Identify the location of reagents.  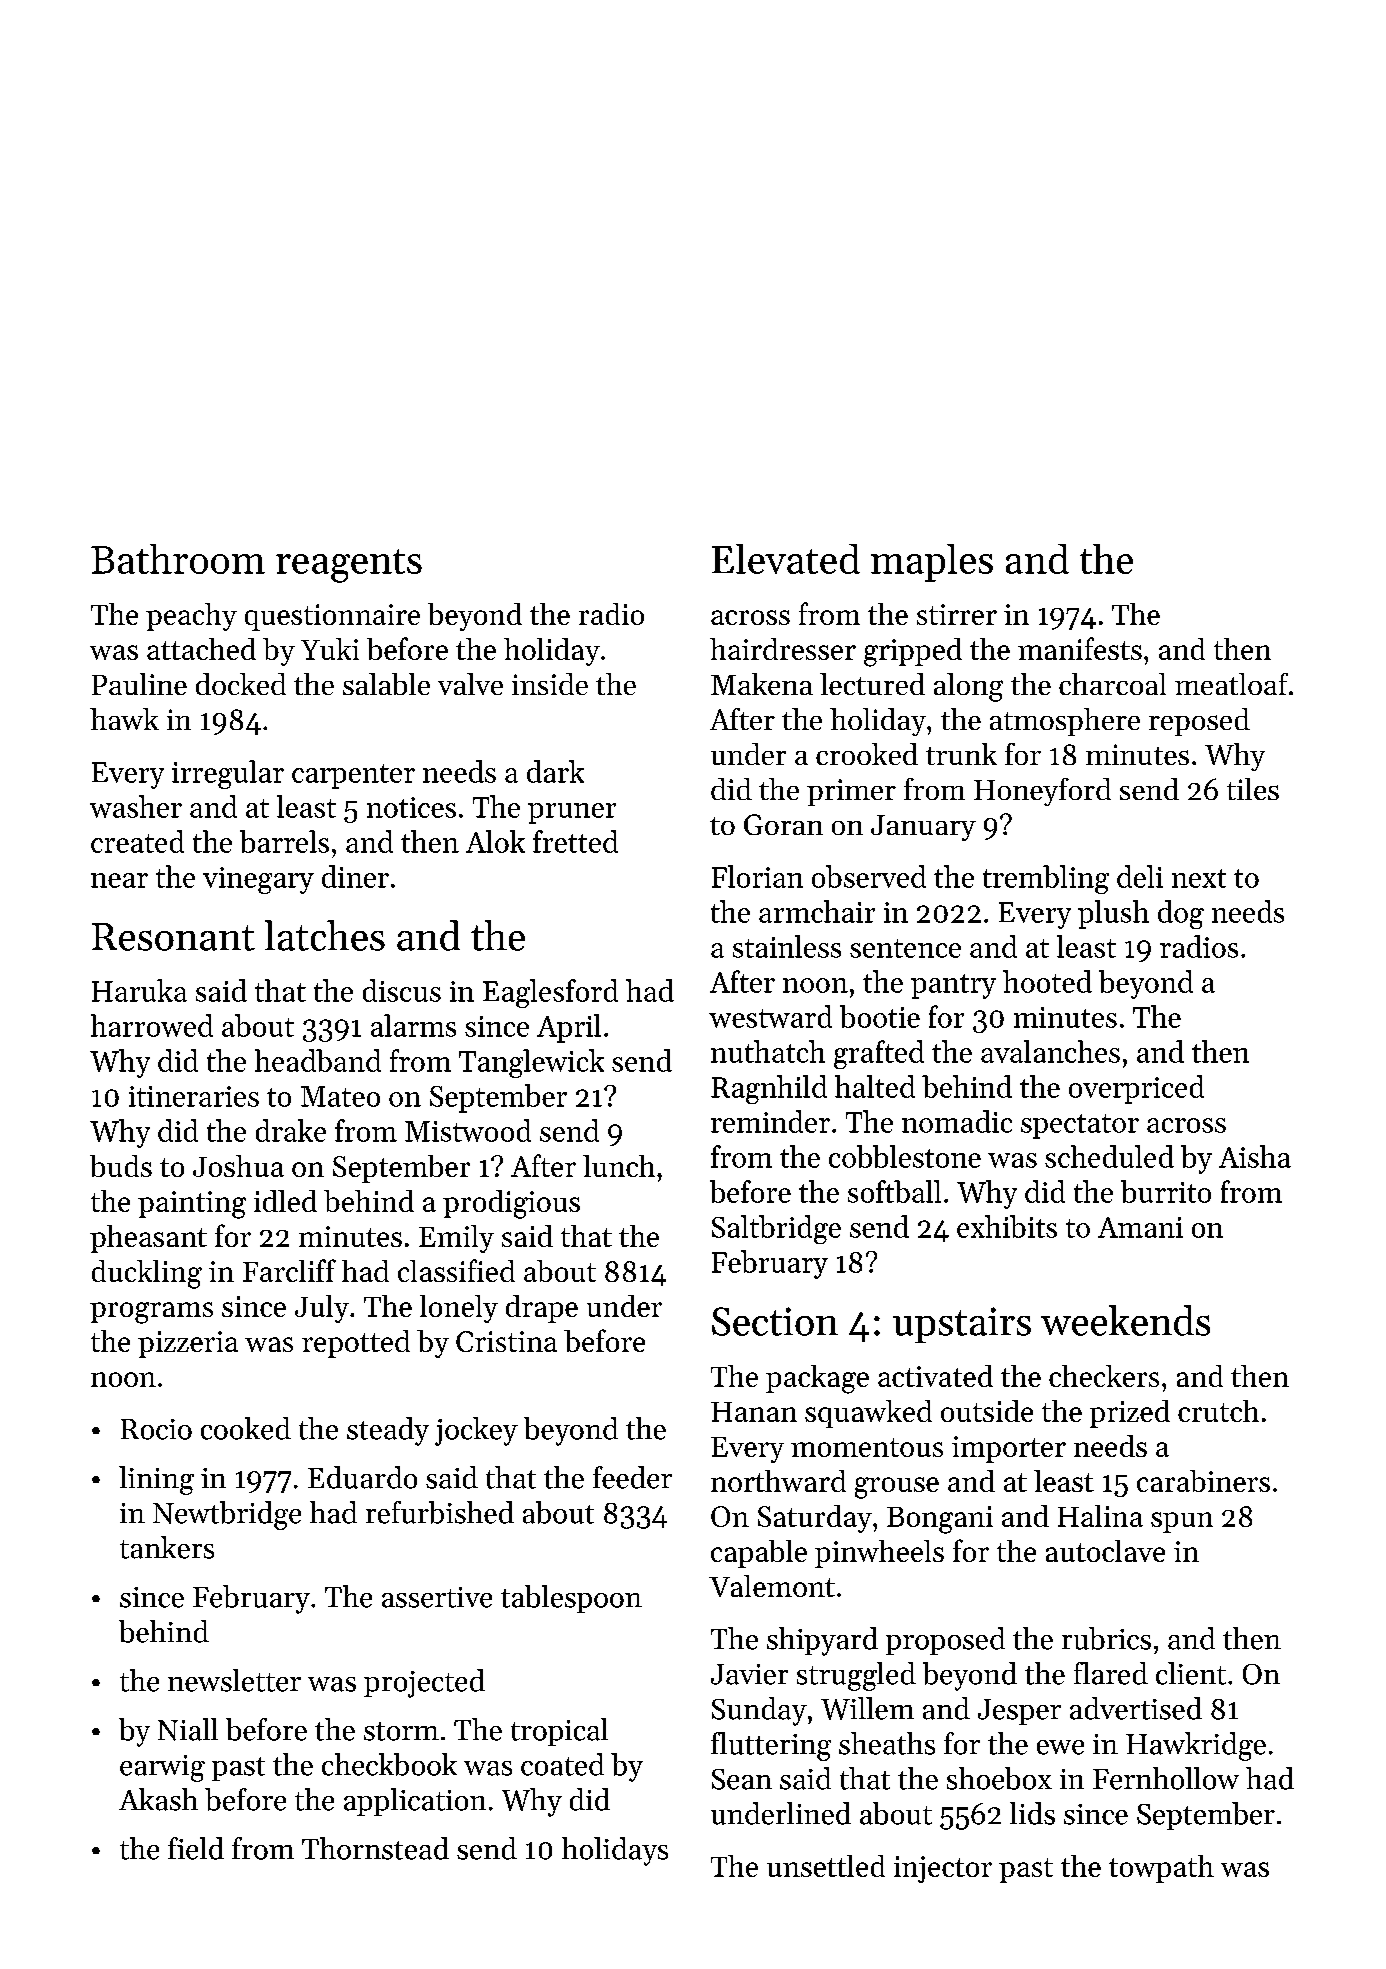
(349, 566).
